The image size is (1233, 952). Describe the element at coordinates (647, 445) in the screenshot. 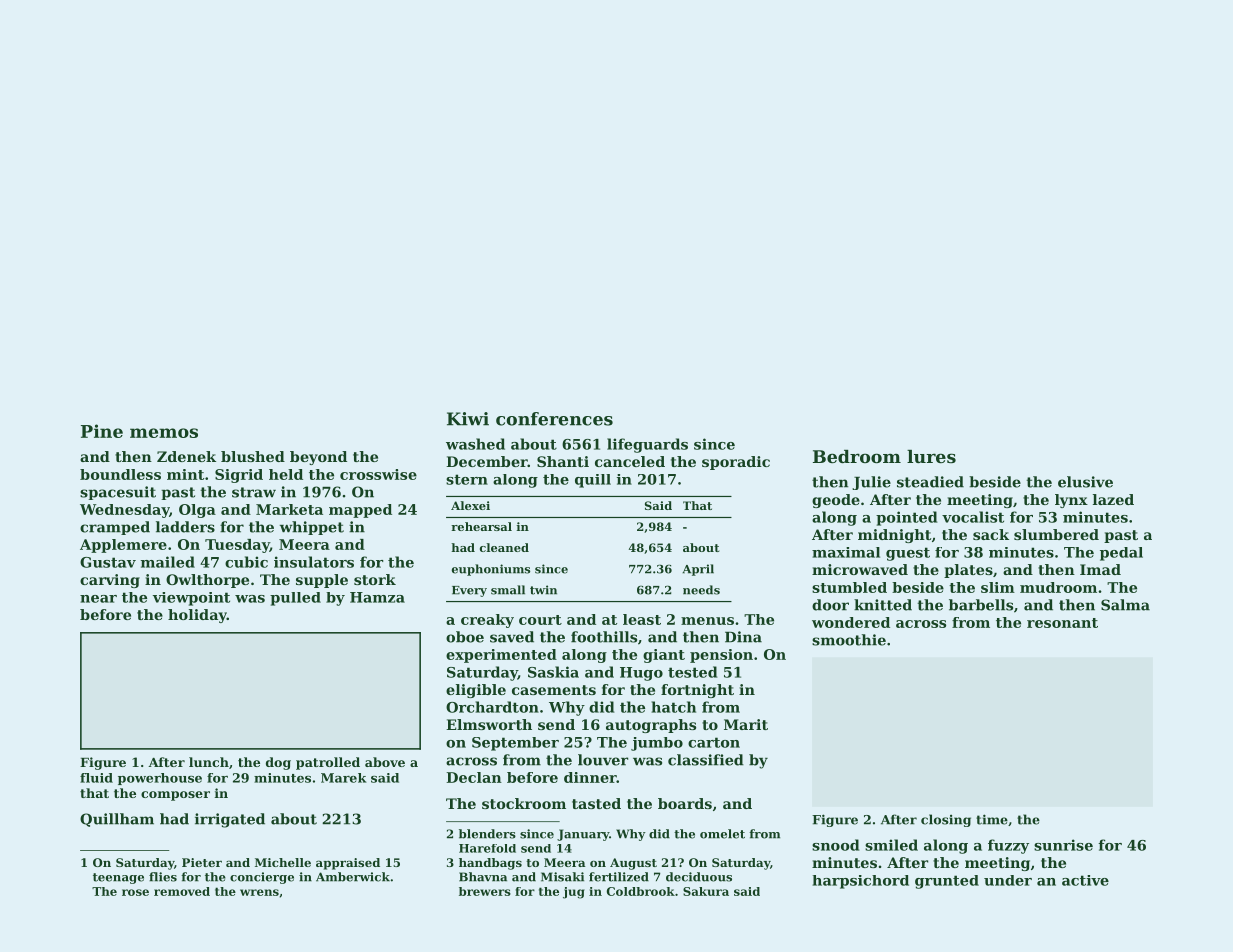

I see `lifeguards` at that location.
